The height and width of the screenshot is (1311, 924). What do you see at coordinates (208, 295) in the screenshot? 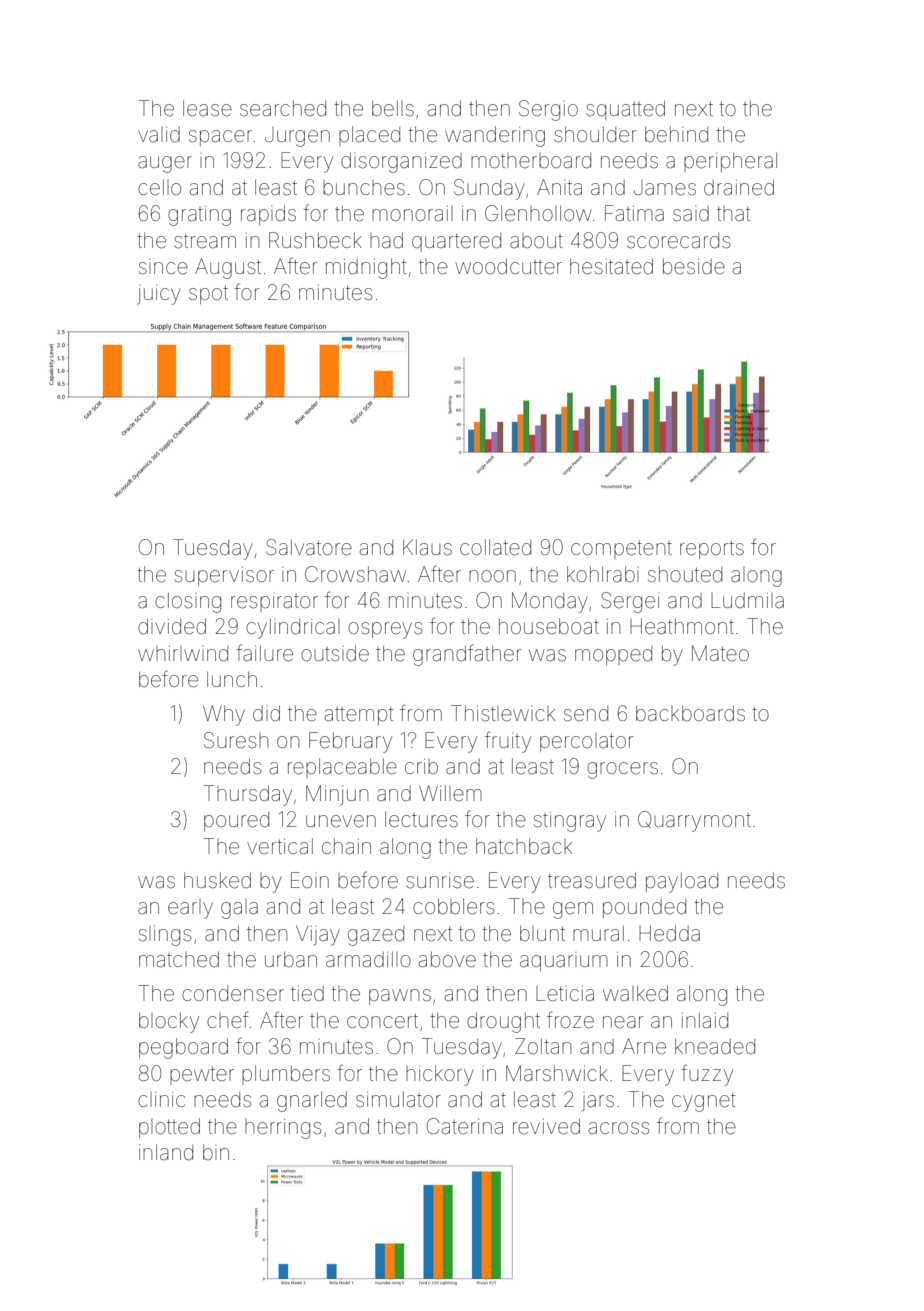
I see `spot` at bounding box center [208, 295].
